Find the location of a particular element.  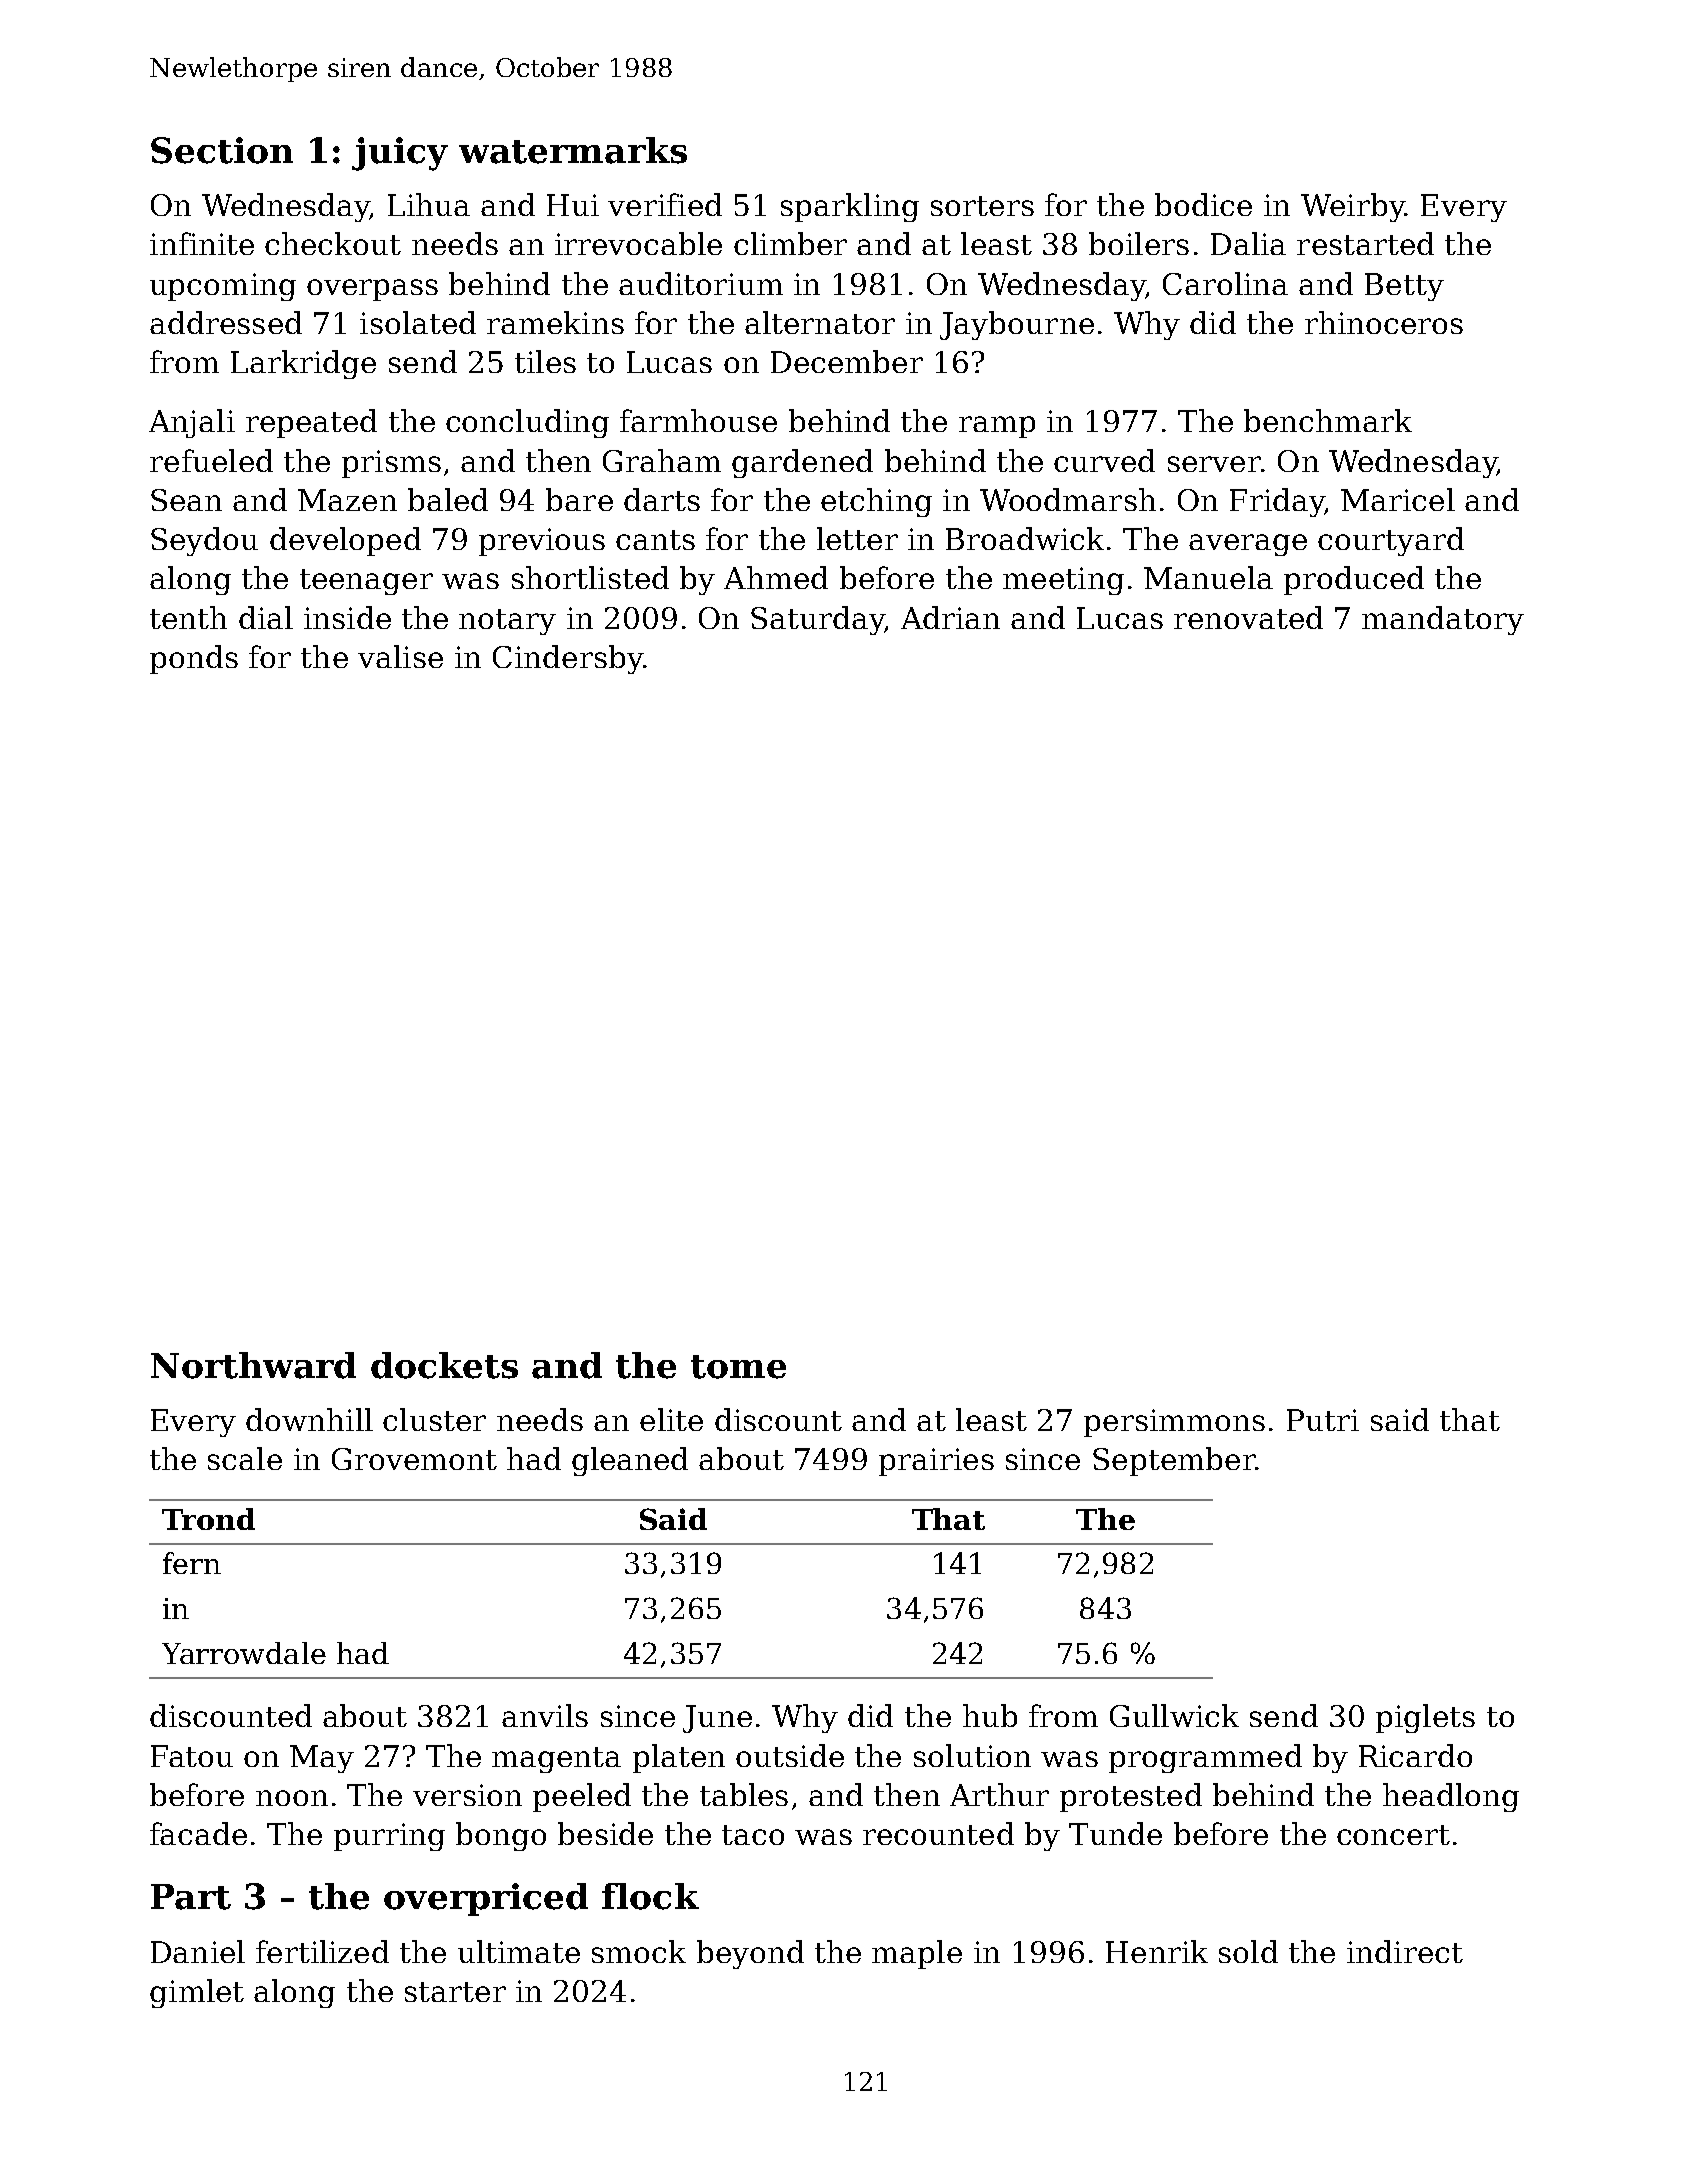

September is located at coordinates (1174, 1461).
